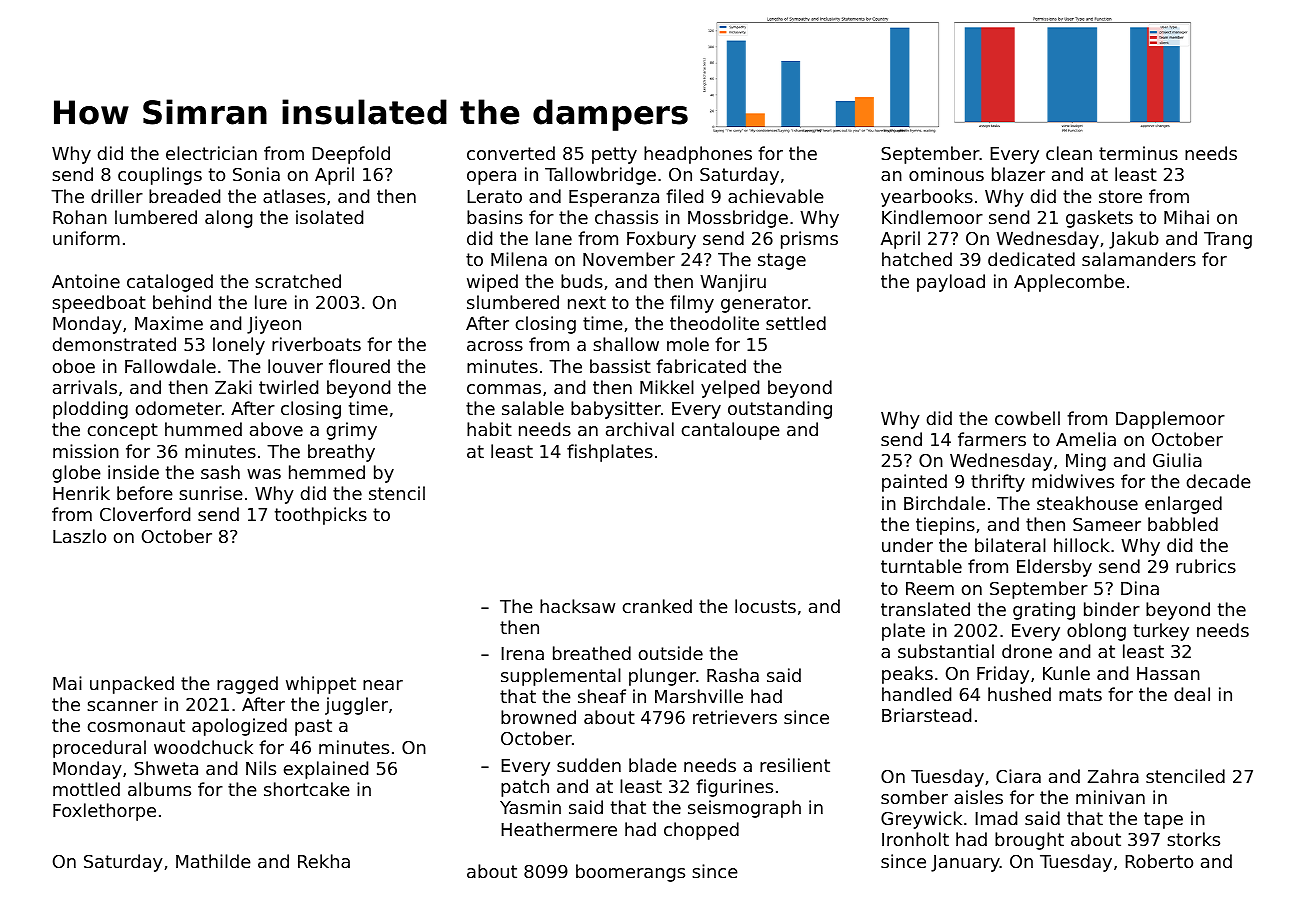  I want to click on chopped, so click(701, 831).
